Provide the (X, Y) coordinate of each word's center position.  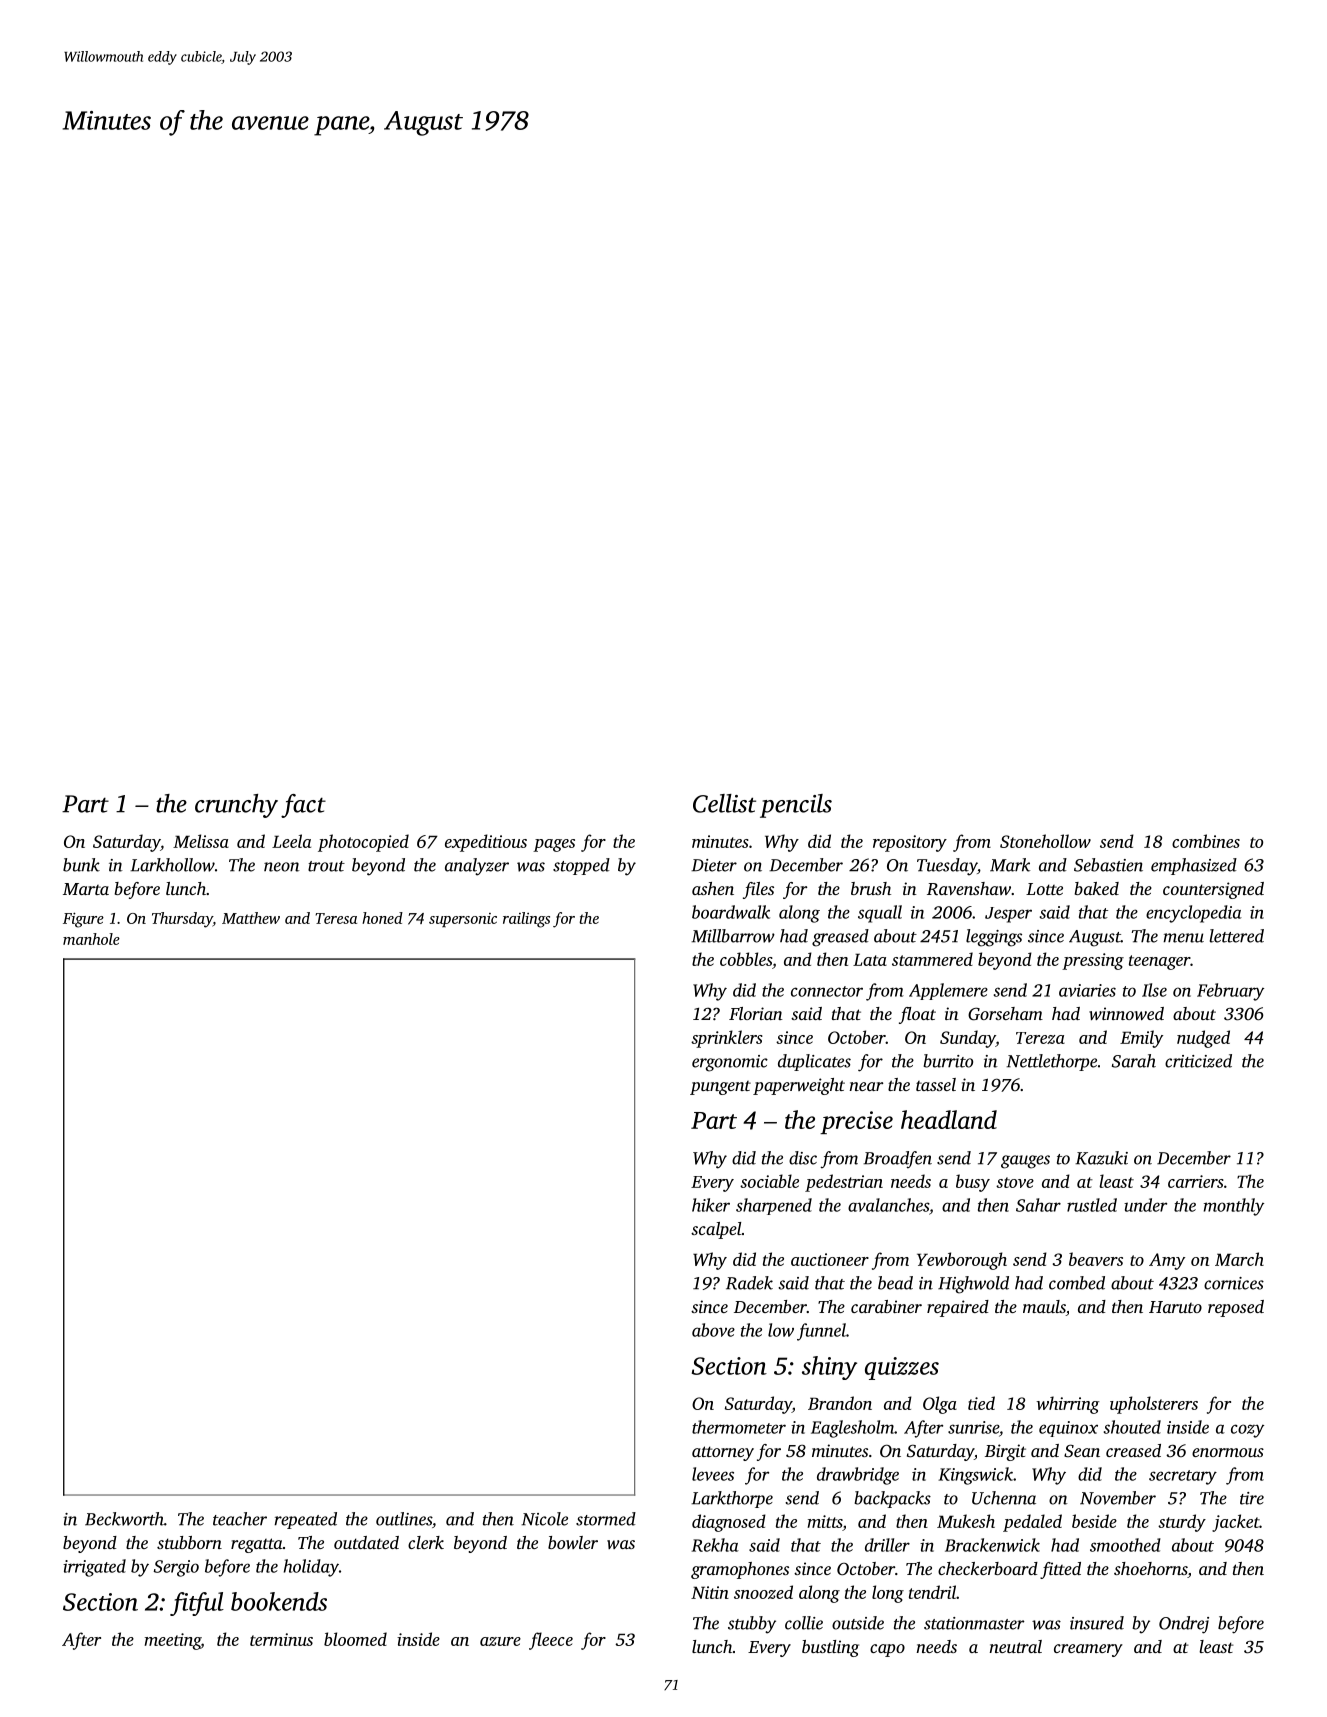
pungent (720, 1088)
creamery (1088, 1650)
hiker (711, 1205)
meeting (172, 1641)
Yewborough (962, 1261)
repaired (958, 1308)
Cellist (724, 803)
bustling (830, 1648)
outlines (404, 1519)
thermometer (739, 1427)
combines (1206, 841)
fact (303, 806)
